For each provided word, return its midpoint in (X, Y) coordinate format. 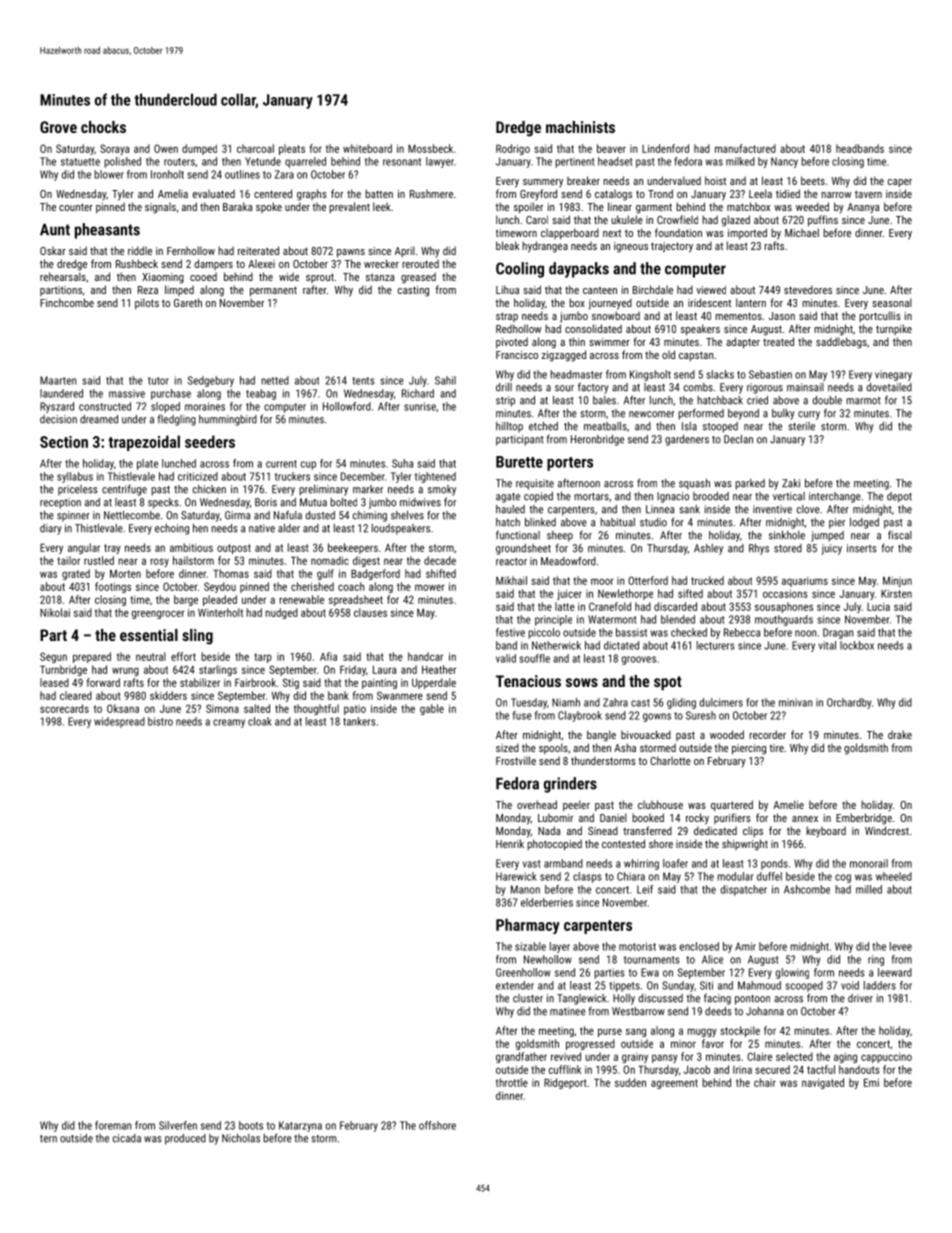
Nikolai (55, 612)
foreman (113, 1125)
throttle (512, 1082)
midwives (420, 502)
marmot (863, 401)
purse (610, 1032)
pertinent (574, 162)
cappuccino (886, 1058)
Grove (58, 127)
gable (432, 709)
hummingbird (228, 420)
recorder (767, 734)
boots (251, 1125)
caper (900, 183)
